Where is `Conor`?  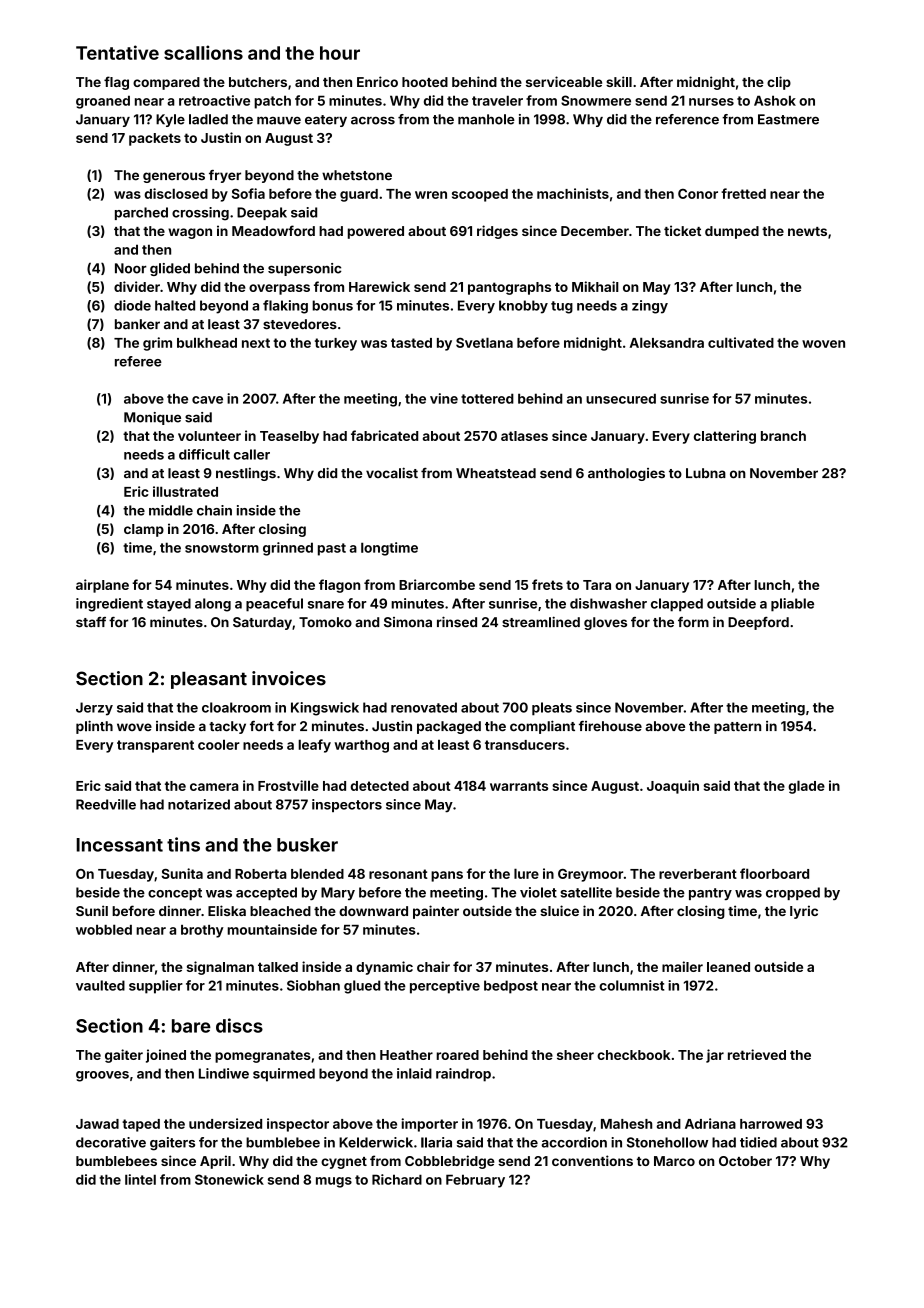 Conor is located at coordinates (698, 193).
